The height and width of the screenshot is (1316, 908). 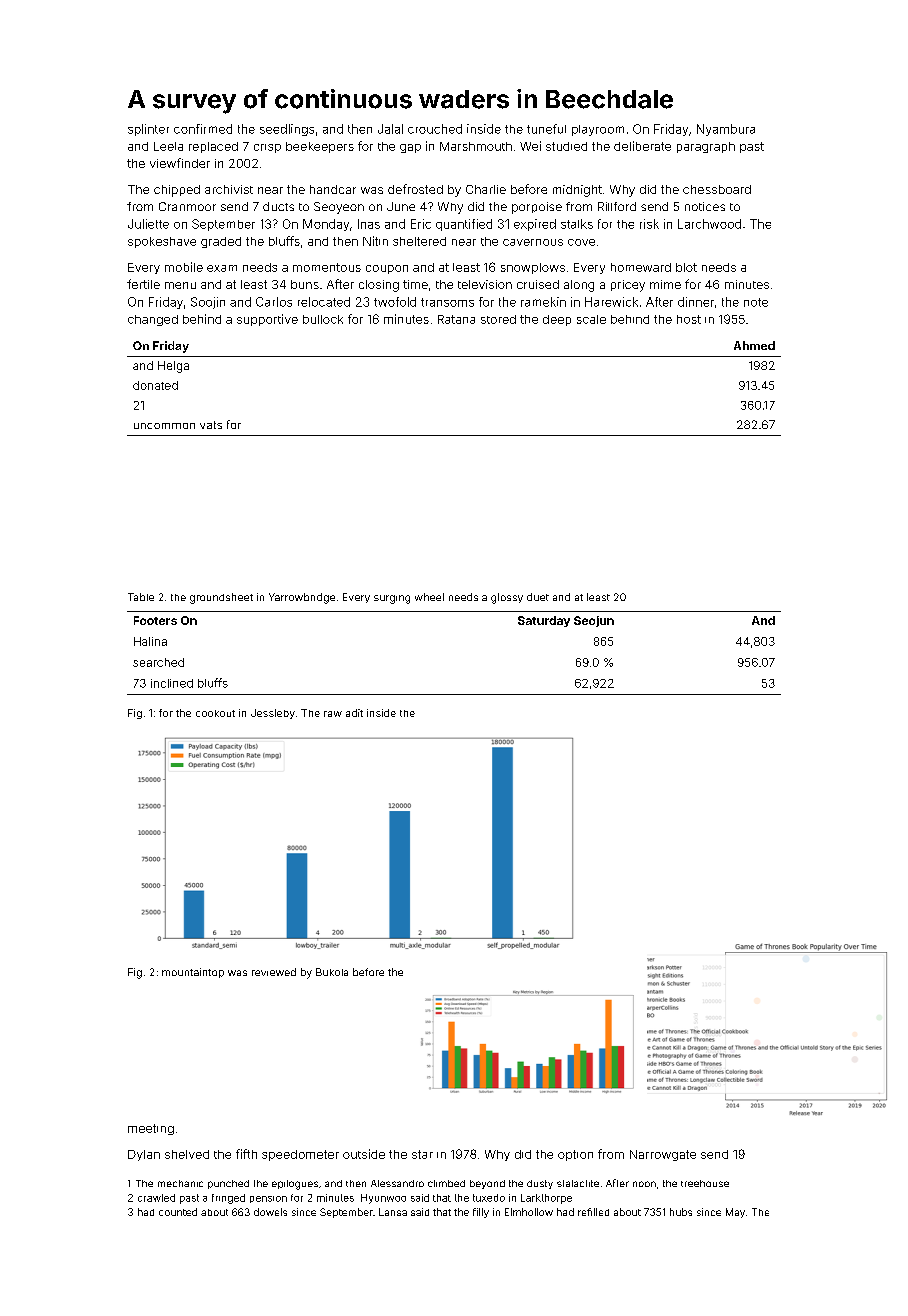 What do you see at coordinates (446, 1183) in the screenshot?
I see `climbed` at bounding box center [446, 1183].
